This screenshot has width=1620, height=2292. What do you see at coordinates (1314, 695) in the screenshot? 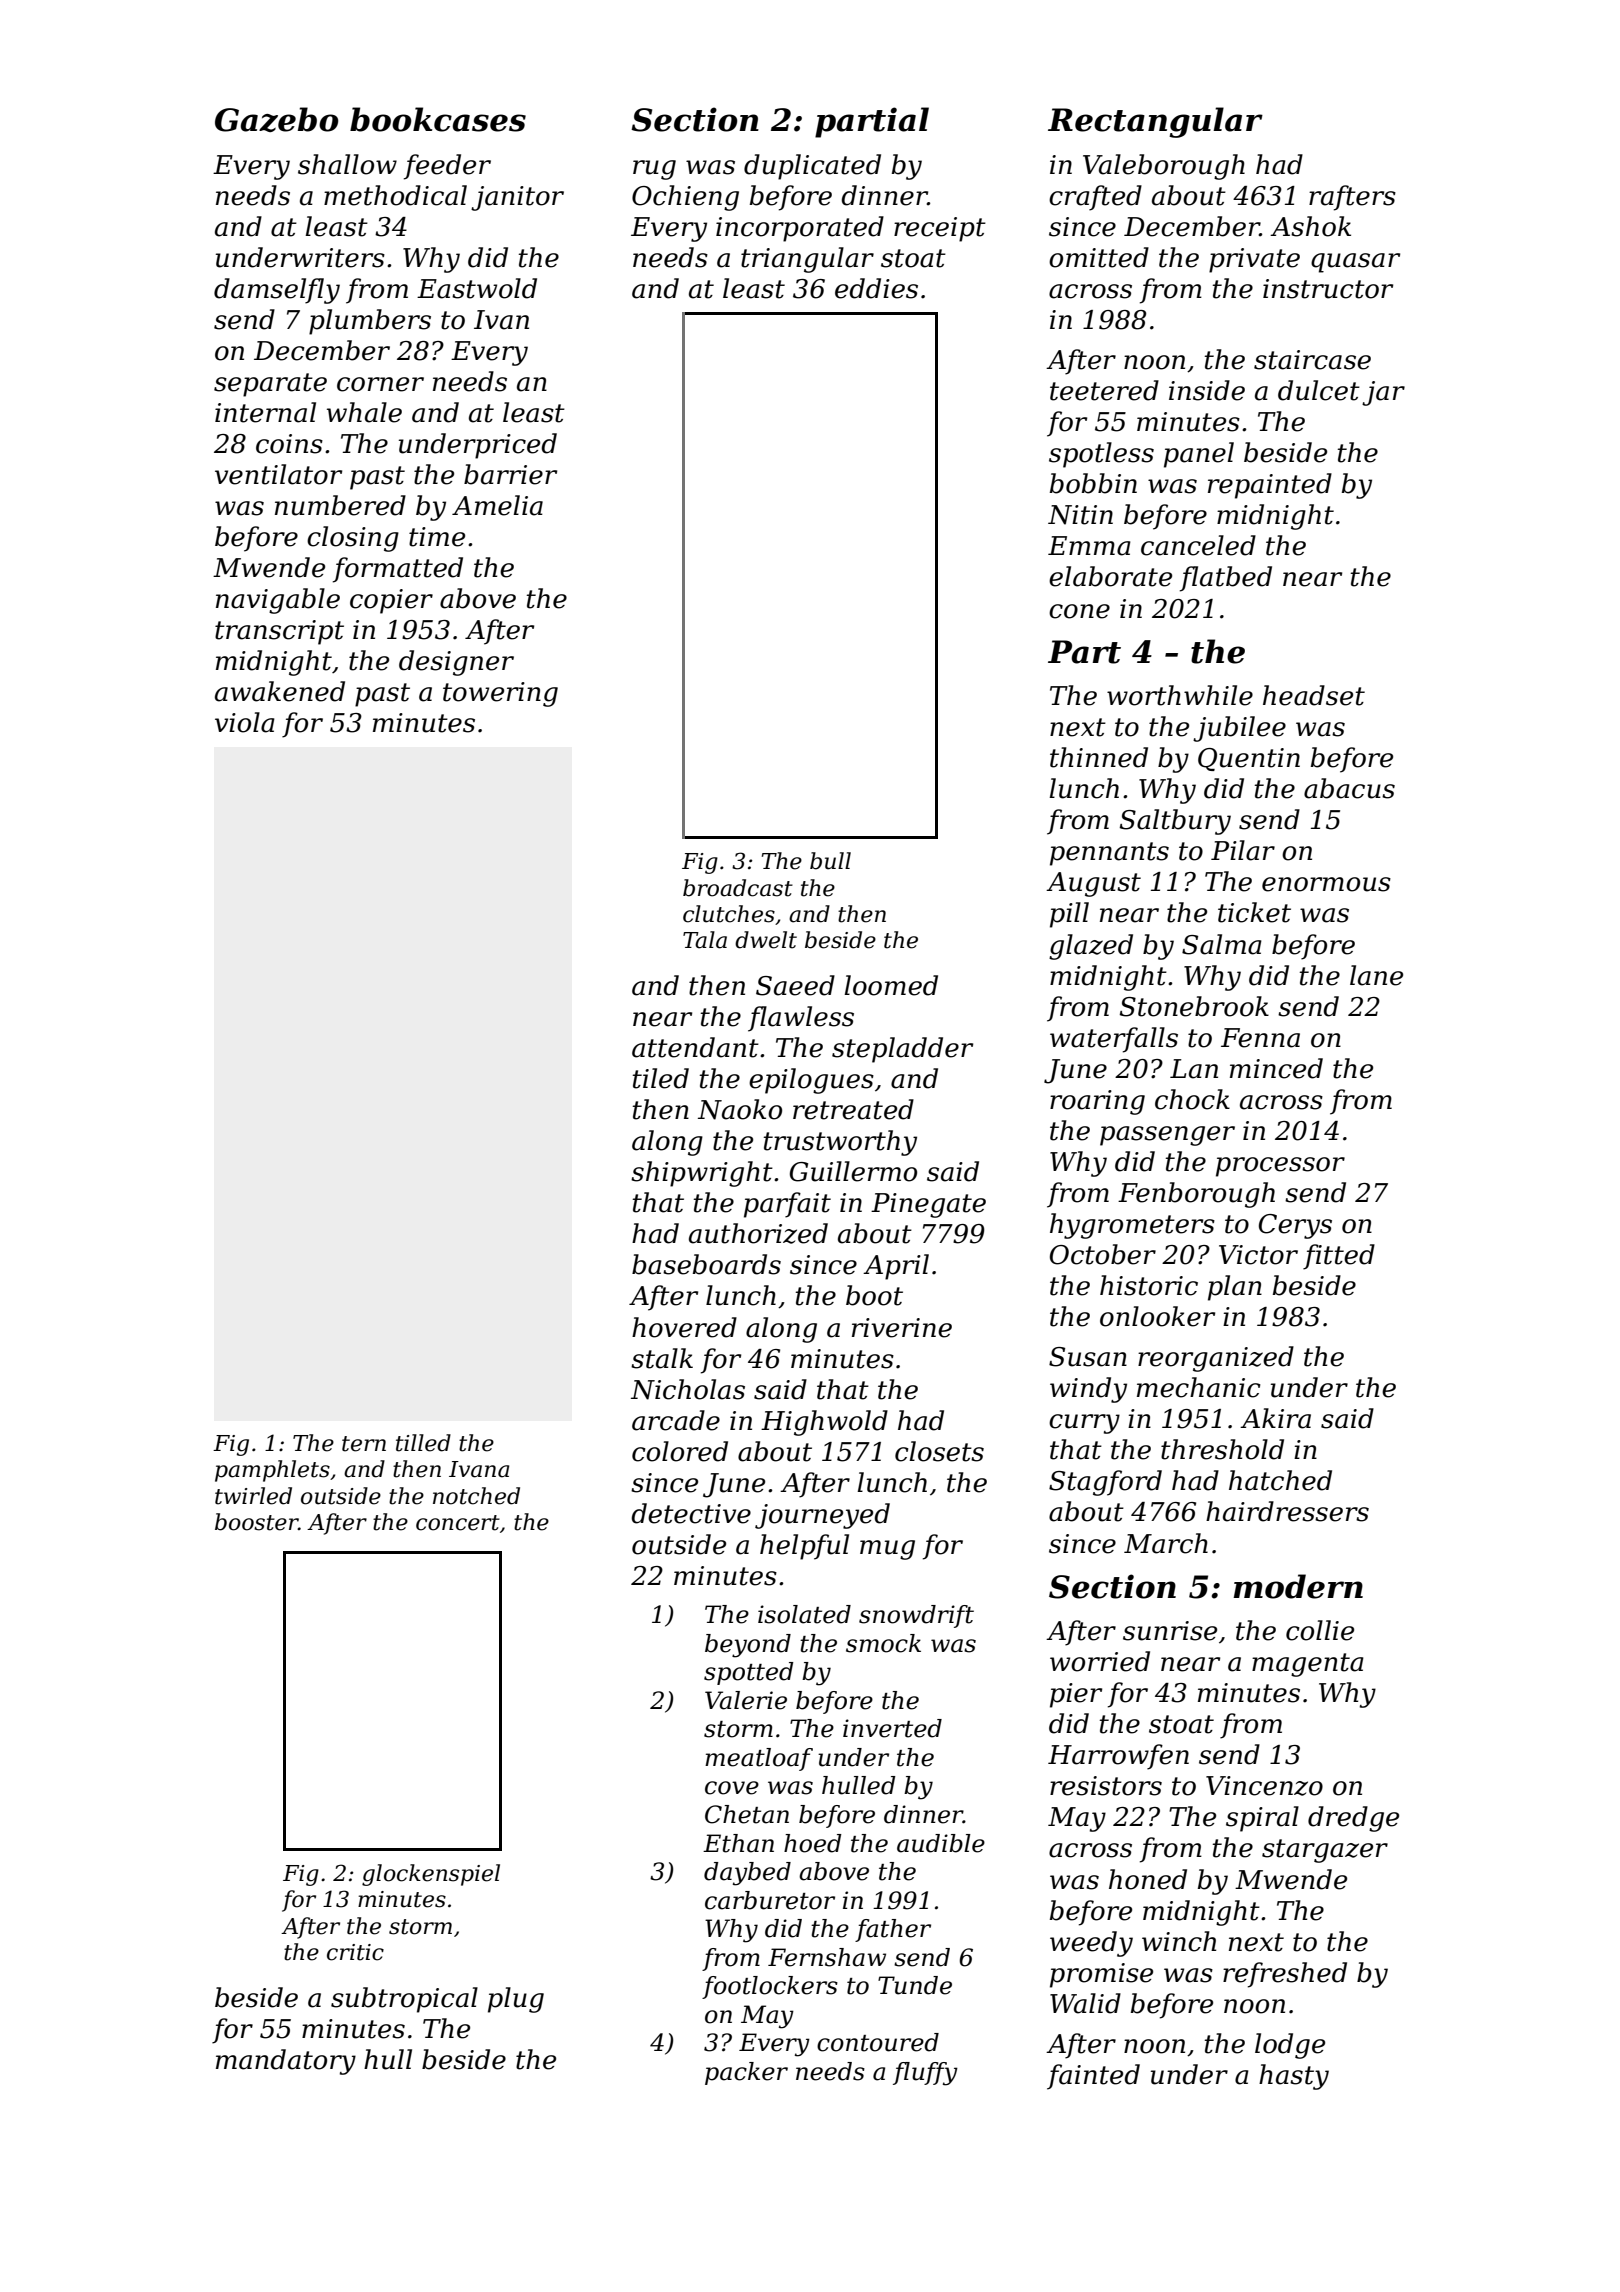
I see `headset` at bounding box center [1314, 695].
